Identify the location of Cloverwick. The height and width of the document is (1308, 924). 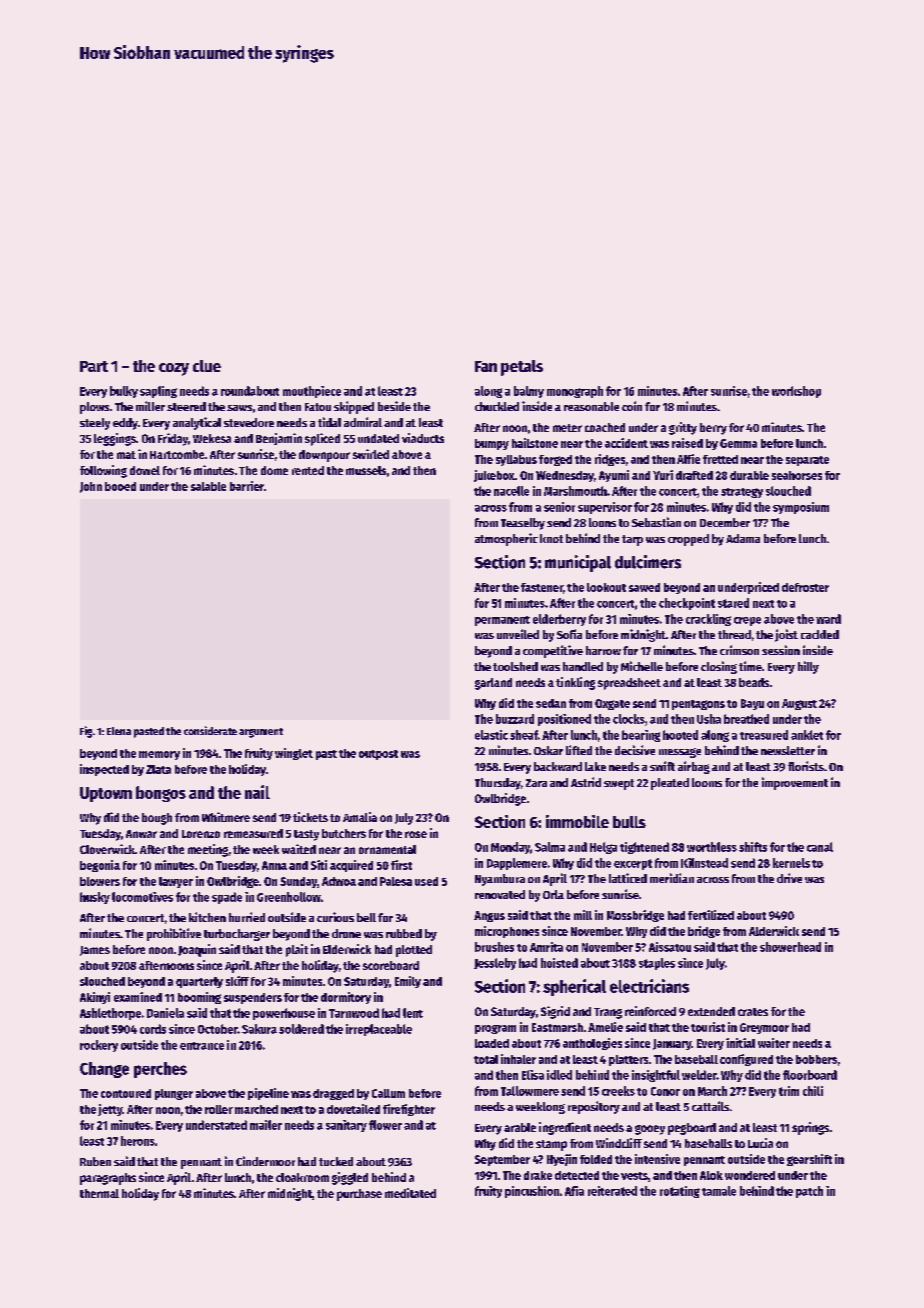
(107, 849).
